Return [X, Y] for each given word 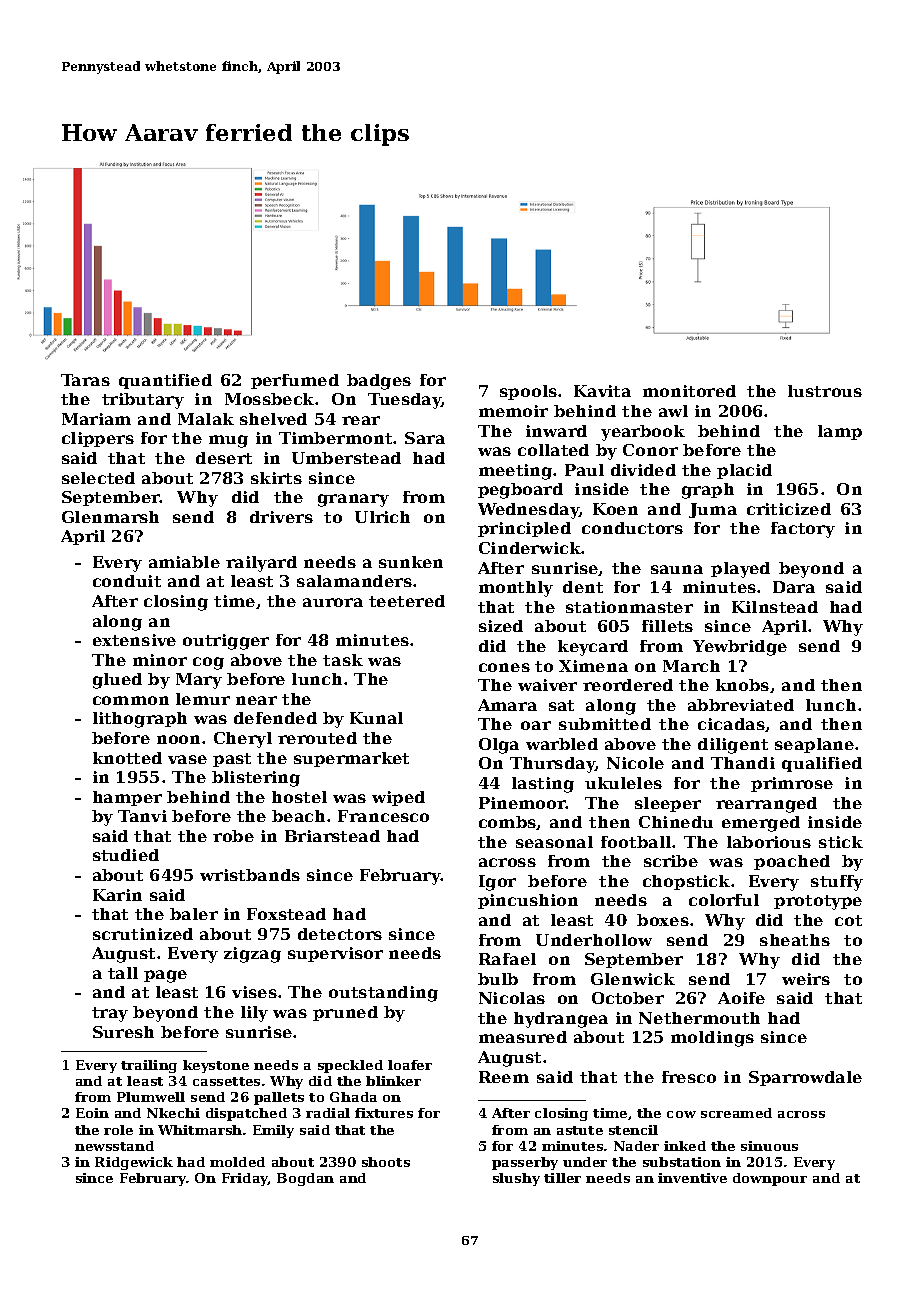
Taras [85, 380]
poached [792, 862]
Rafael [507, 959]
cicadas [731, 724]
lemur [203, 699]
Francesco [383, 816]
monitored [689, 391]
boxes [663, 920]
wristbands [250, 875]
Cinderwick [530, 548]
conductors [632, 528]
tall [123, 973]
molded [237, 1162]
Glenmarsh [110, 517]
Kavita [602, 391]
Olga [499, 746]
